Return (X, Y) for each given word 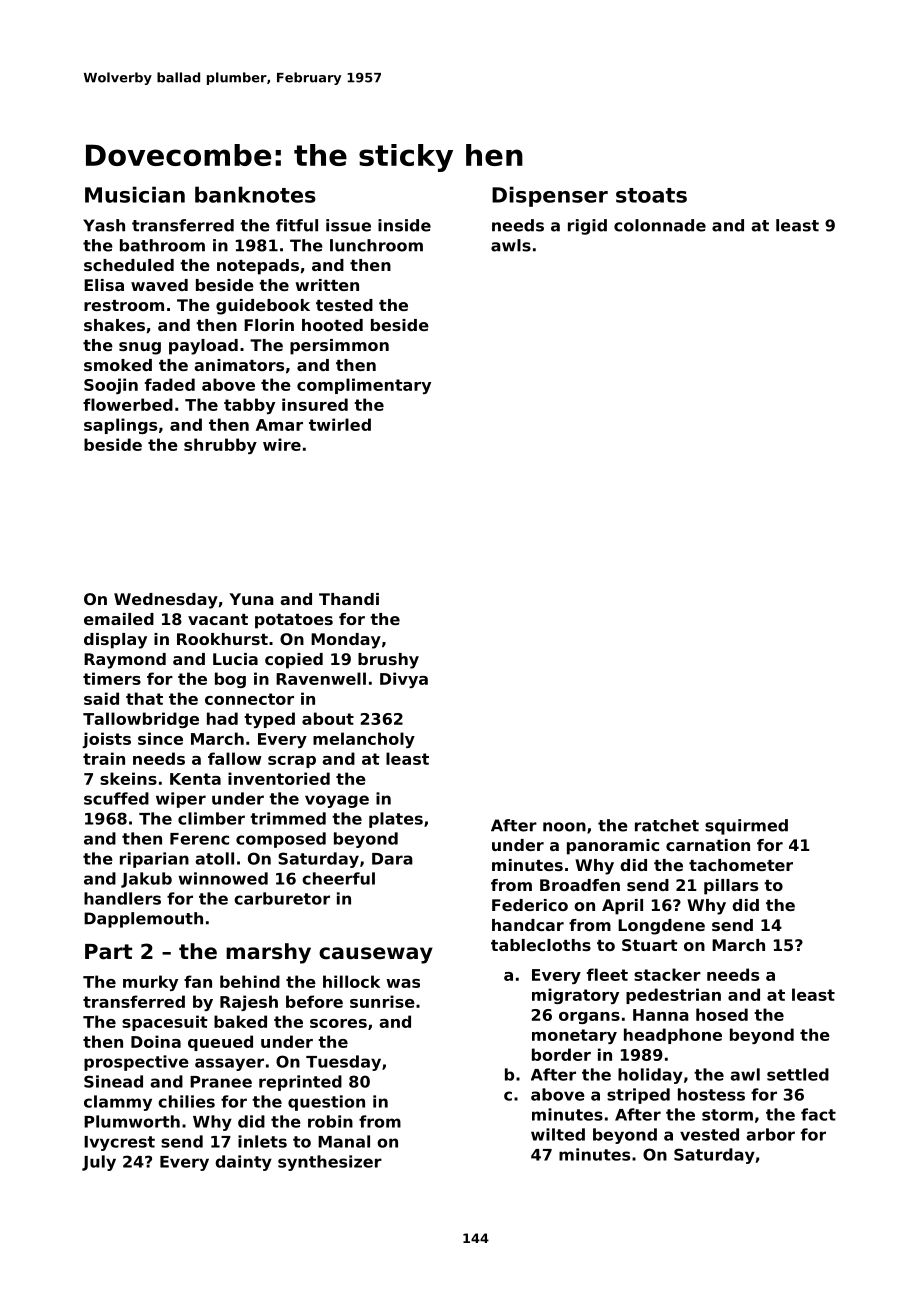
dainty (243, 1163)
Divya (404, 680)
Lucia (235, 659)
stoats (651, 195)
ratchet (667, 825)
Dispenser (550, 196)
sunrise (382, 1001)
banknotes (255, 194)
